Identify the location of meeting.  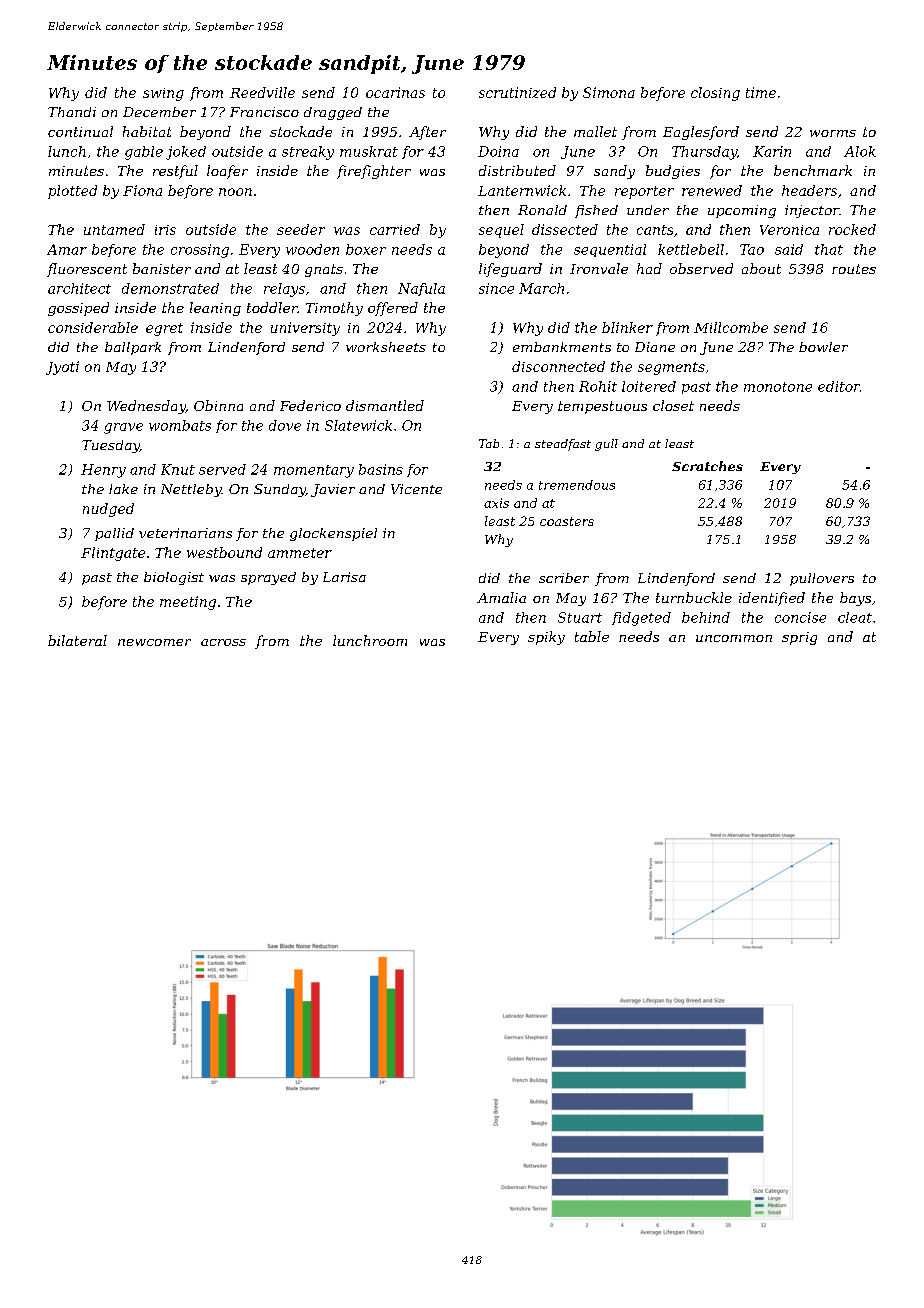
(188, 603).
